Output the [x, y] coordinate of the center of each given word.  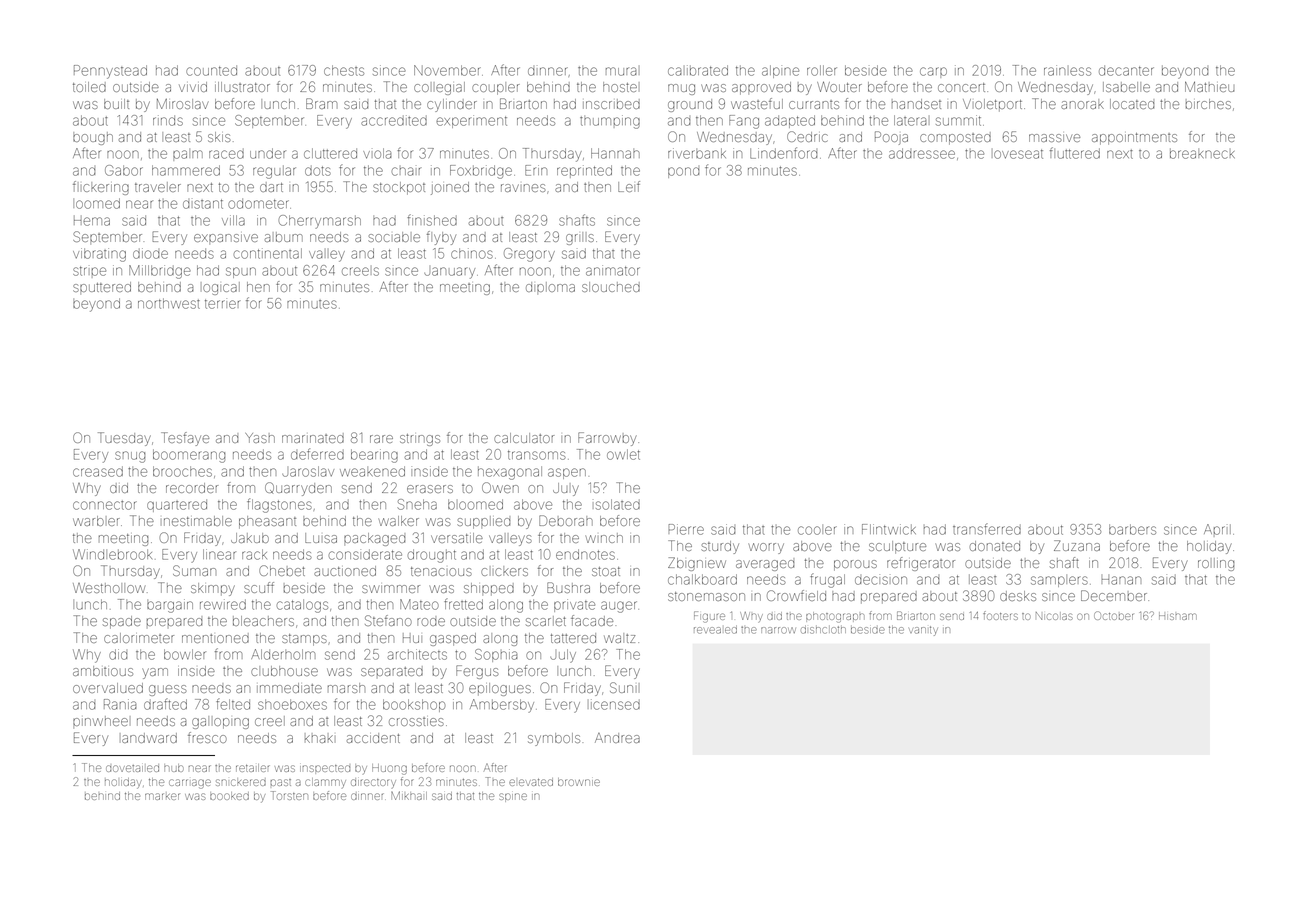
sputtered [102, 288]
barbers [1132, 529]
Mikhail [409, 795]
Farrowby [607, 439]
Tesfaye [185, 439]
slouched [611, 287]
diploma [550, 288]
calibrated [698, 70]
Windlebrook [112, 554]
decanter [1126, 70]
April [1217, 529]
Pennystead [110, 72]
